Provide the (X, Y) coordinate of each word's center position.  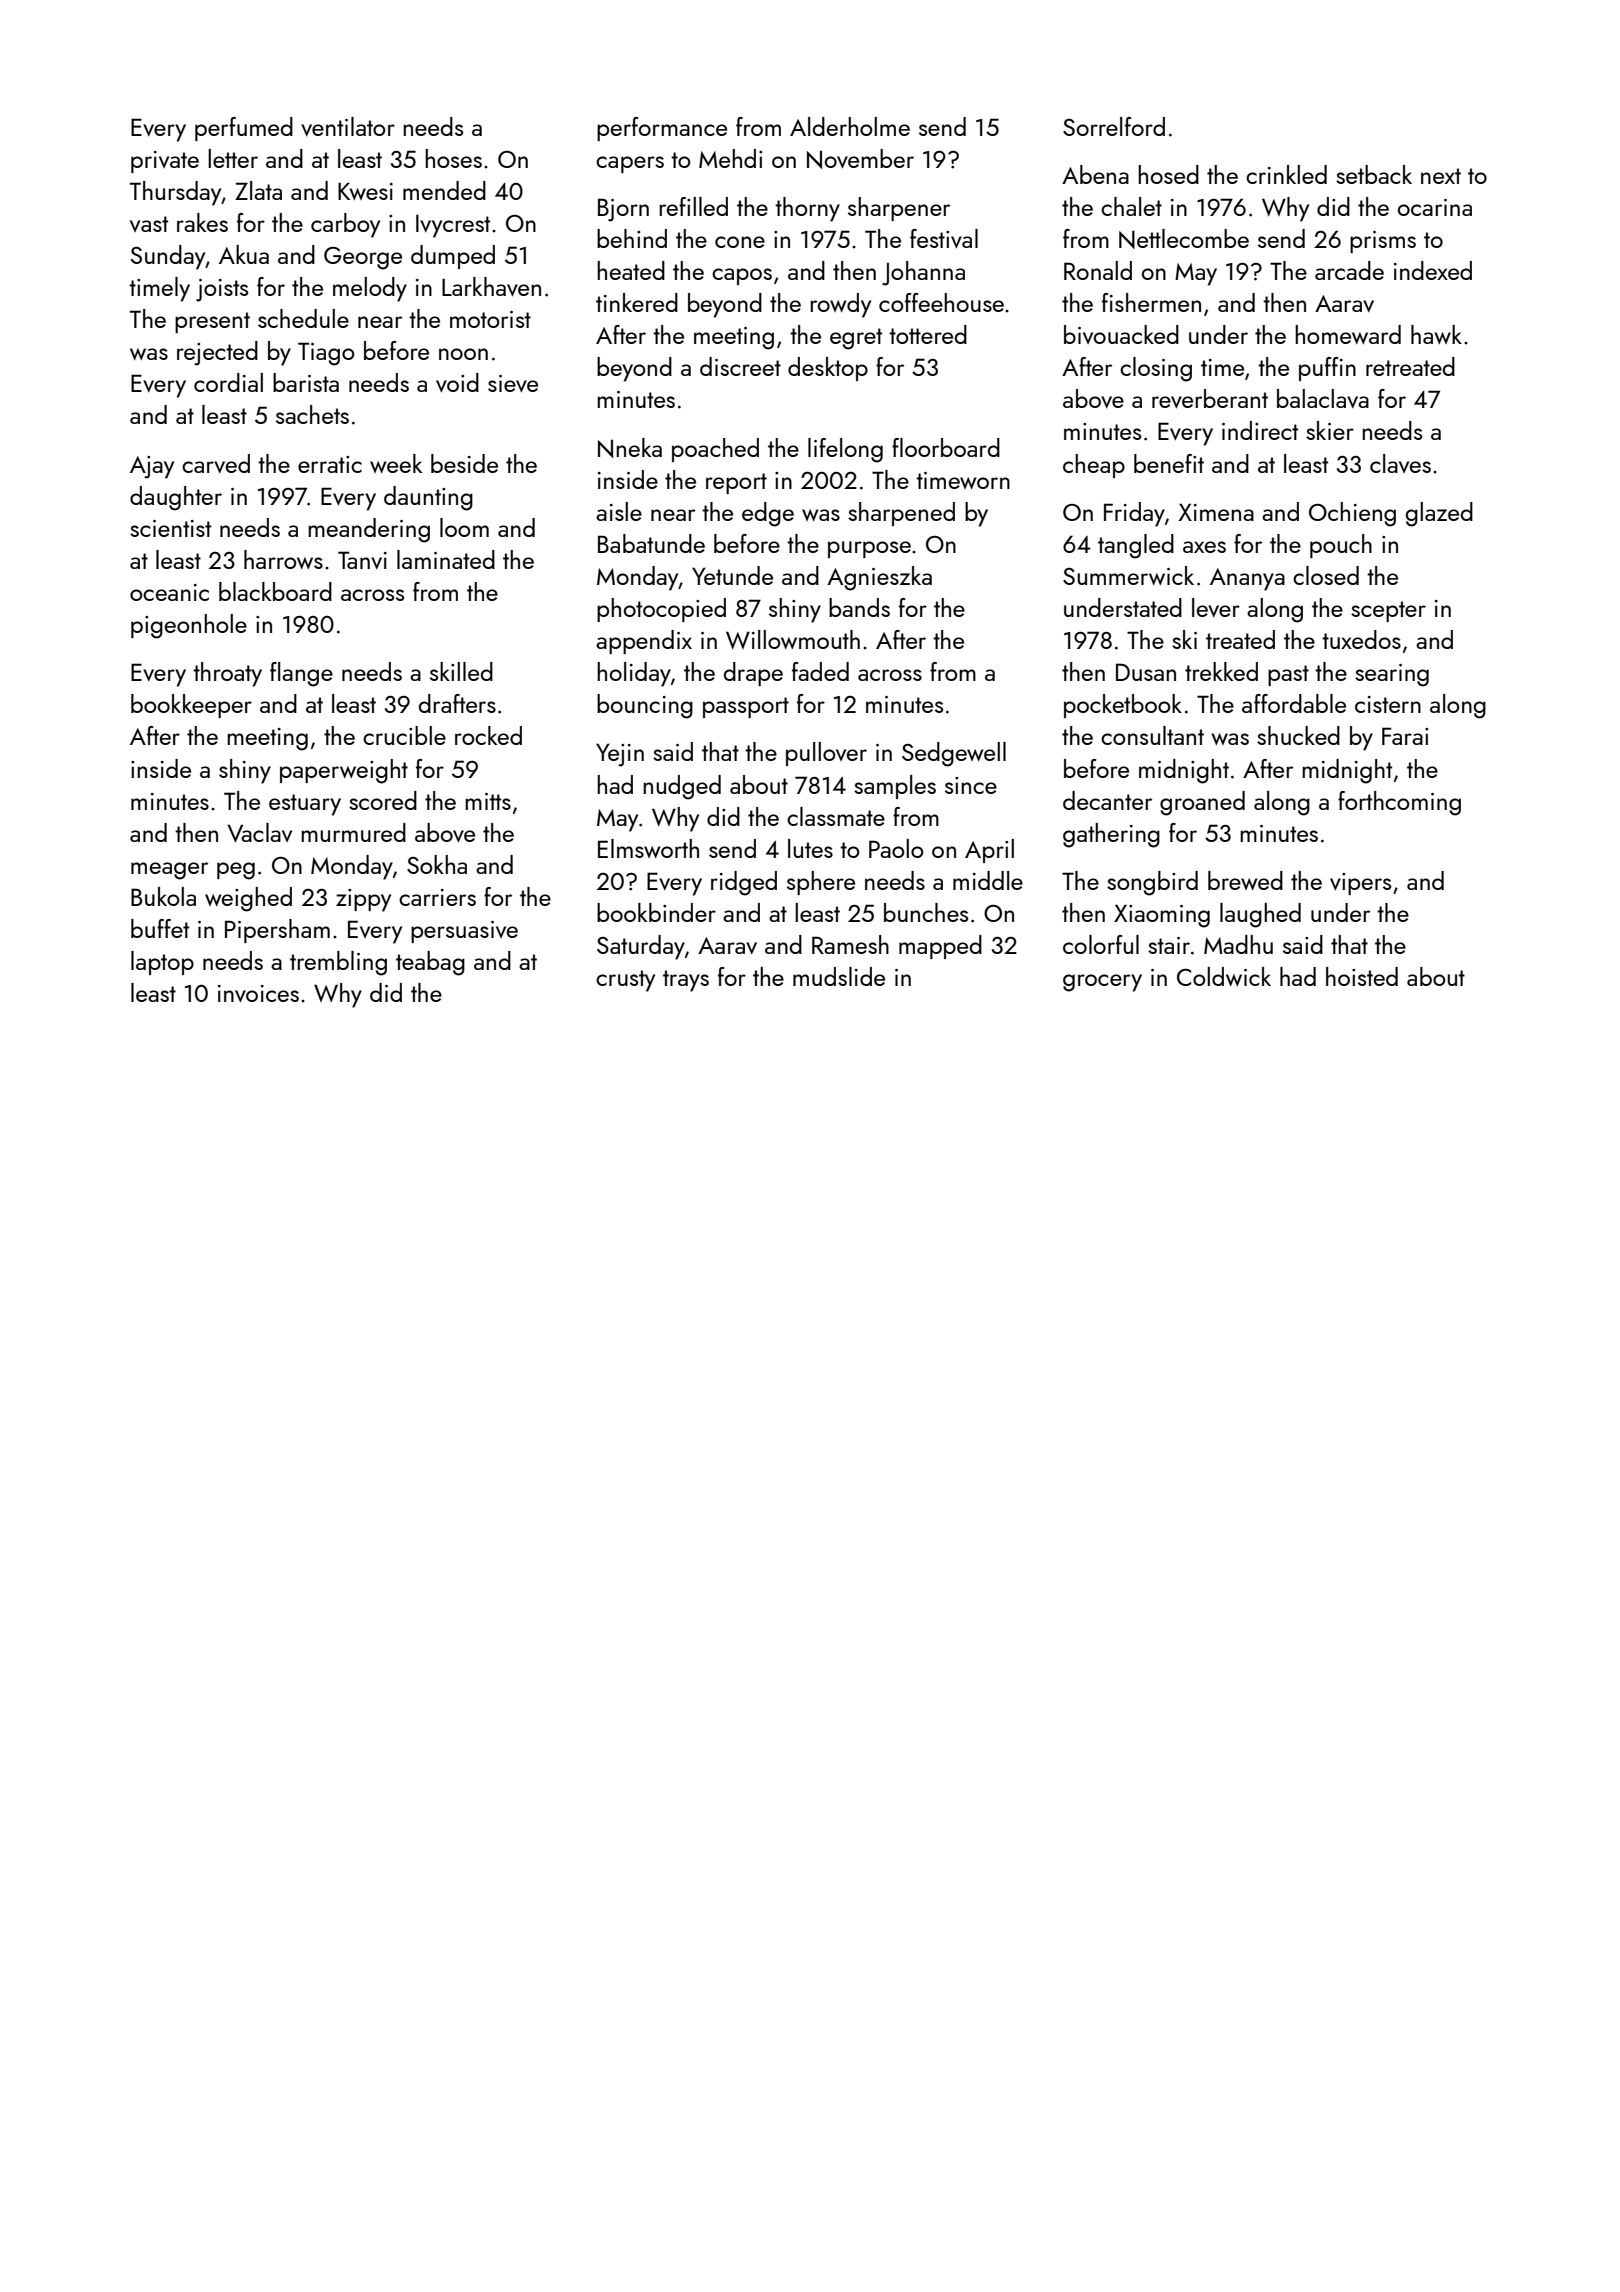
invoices (258, 993)
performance (662, 129)
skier (1330, 430)
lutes (810, 848)
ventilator (348, 126)
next (1441, 176)
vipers (1360, 884)
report (736, 483)
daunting (428, 498)
